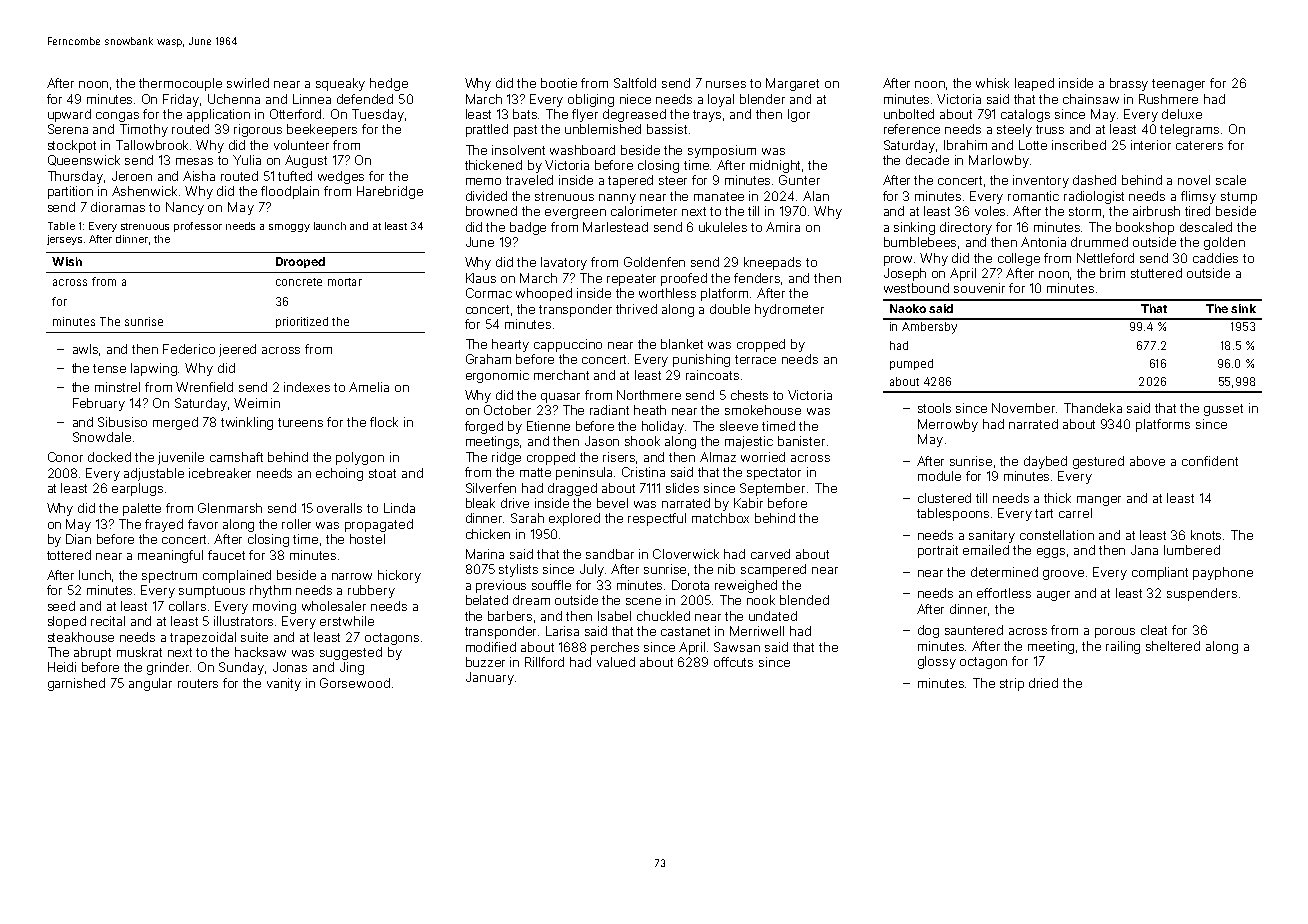 The height and width of the page is (924, 1308). What do you see at coordinates (763, 410) in the page?
I see `smokehouse` at bounding box center [763, 410].
